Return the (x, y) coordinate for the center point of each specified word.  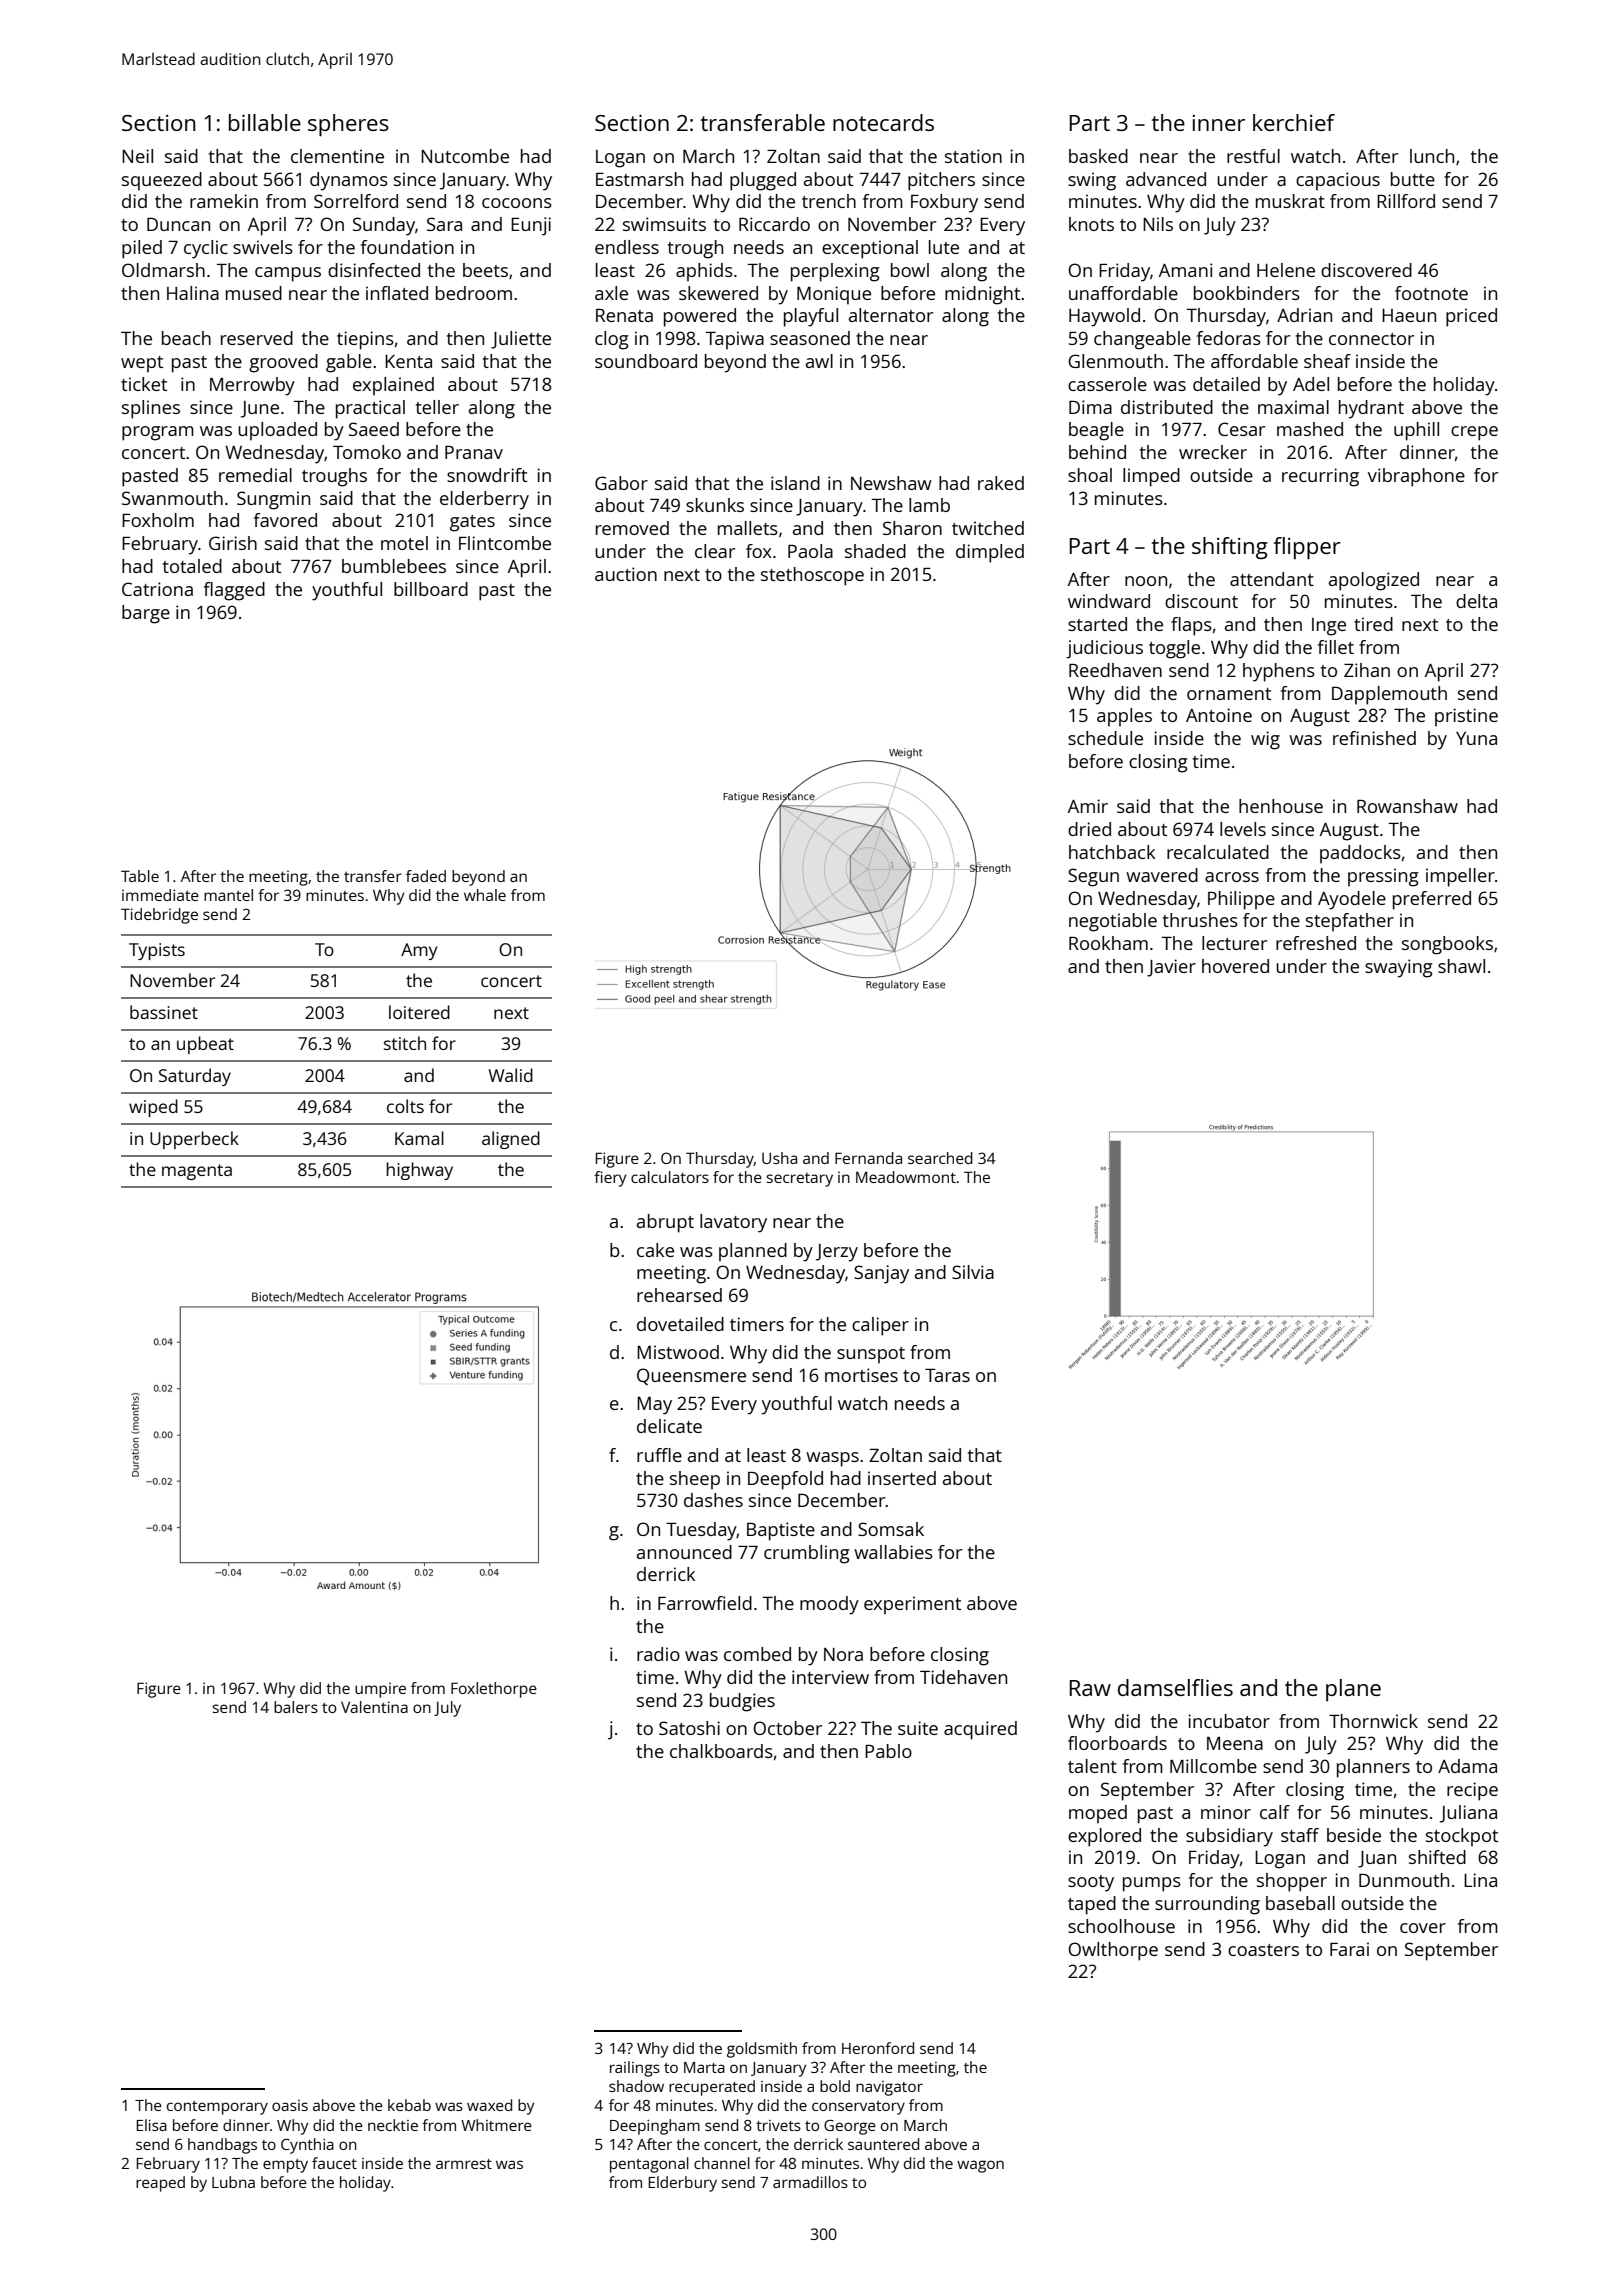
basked (1098, 156)
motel (404, 543)
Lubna (233, 2182)
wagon (980, 2166)
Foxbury (944, 203)
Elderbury (682, 2184)
